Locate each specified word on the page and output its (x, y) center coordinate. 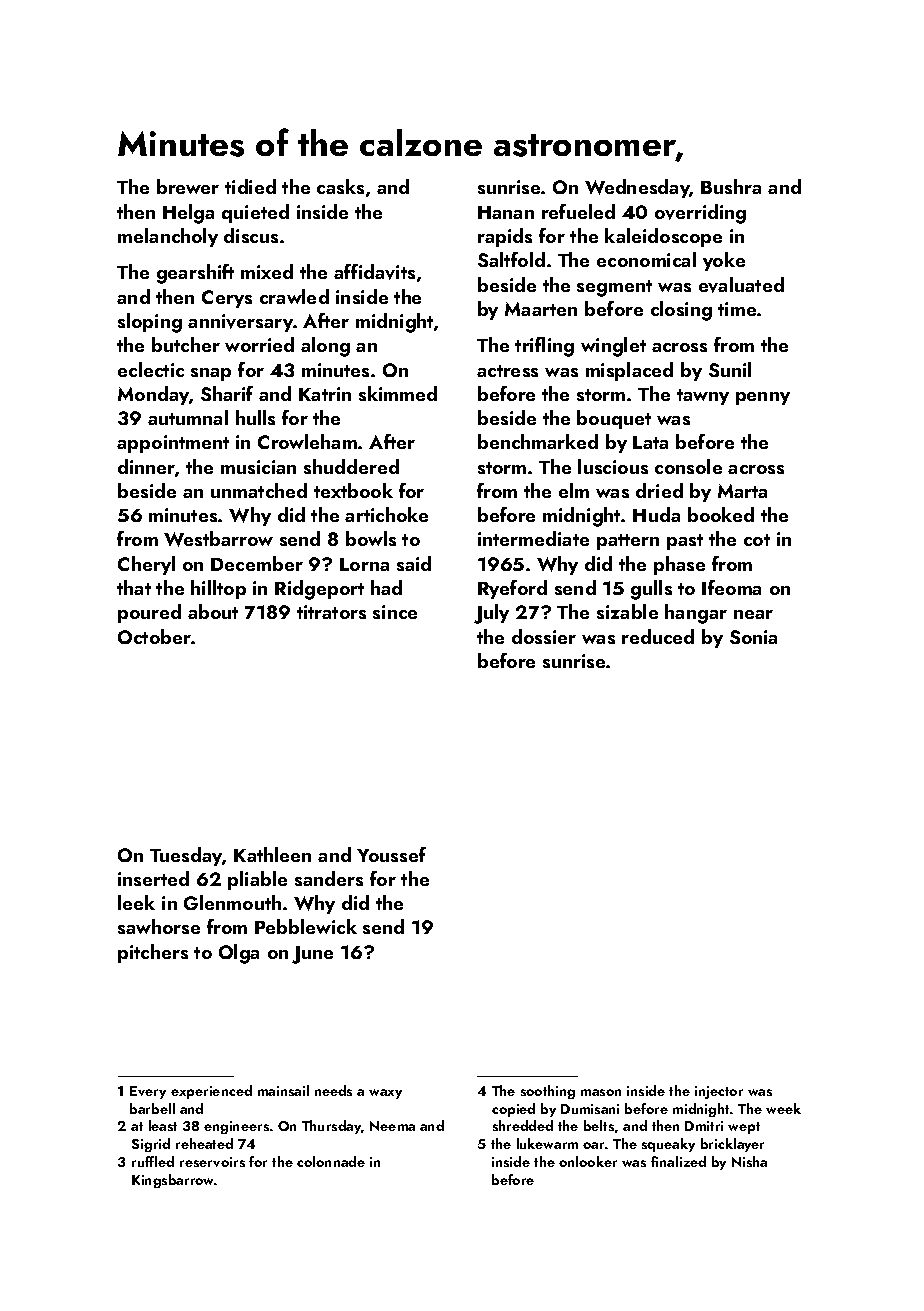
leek (136, 902)
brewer (188, 186)
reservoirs (212, 1162)
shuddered (351, 466)
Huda (656, 514)
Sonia (753, 637)
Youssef (391, 854)
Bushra (731, 186)
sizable (627, 611)
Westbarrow (218, 539)
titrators (331, 612)
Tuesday (186, 856)
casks (340, 186)
